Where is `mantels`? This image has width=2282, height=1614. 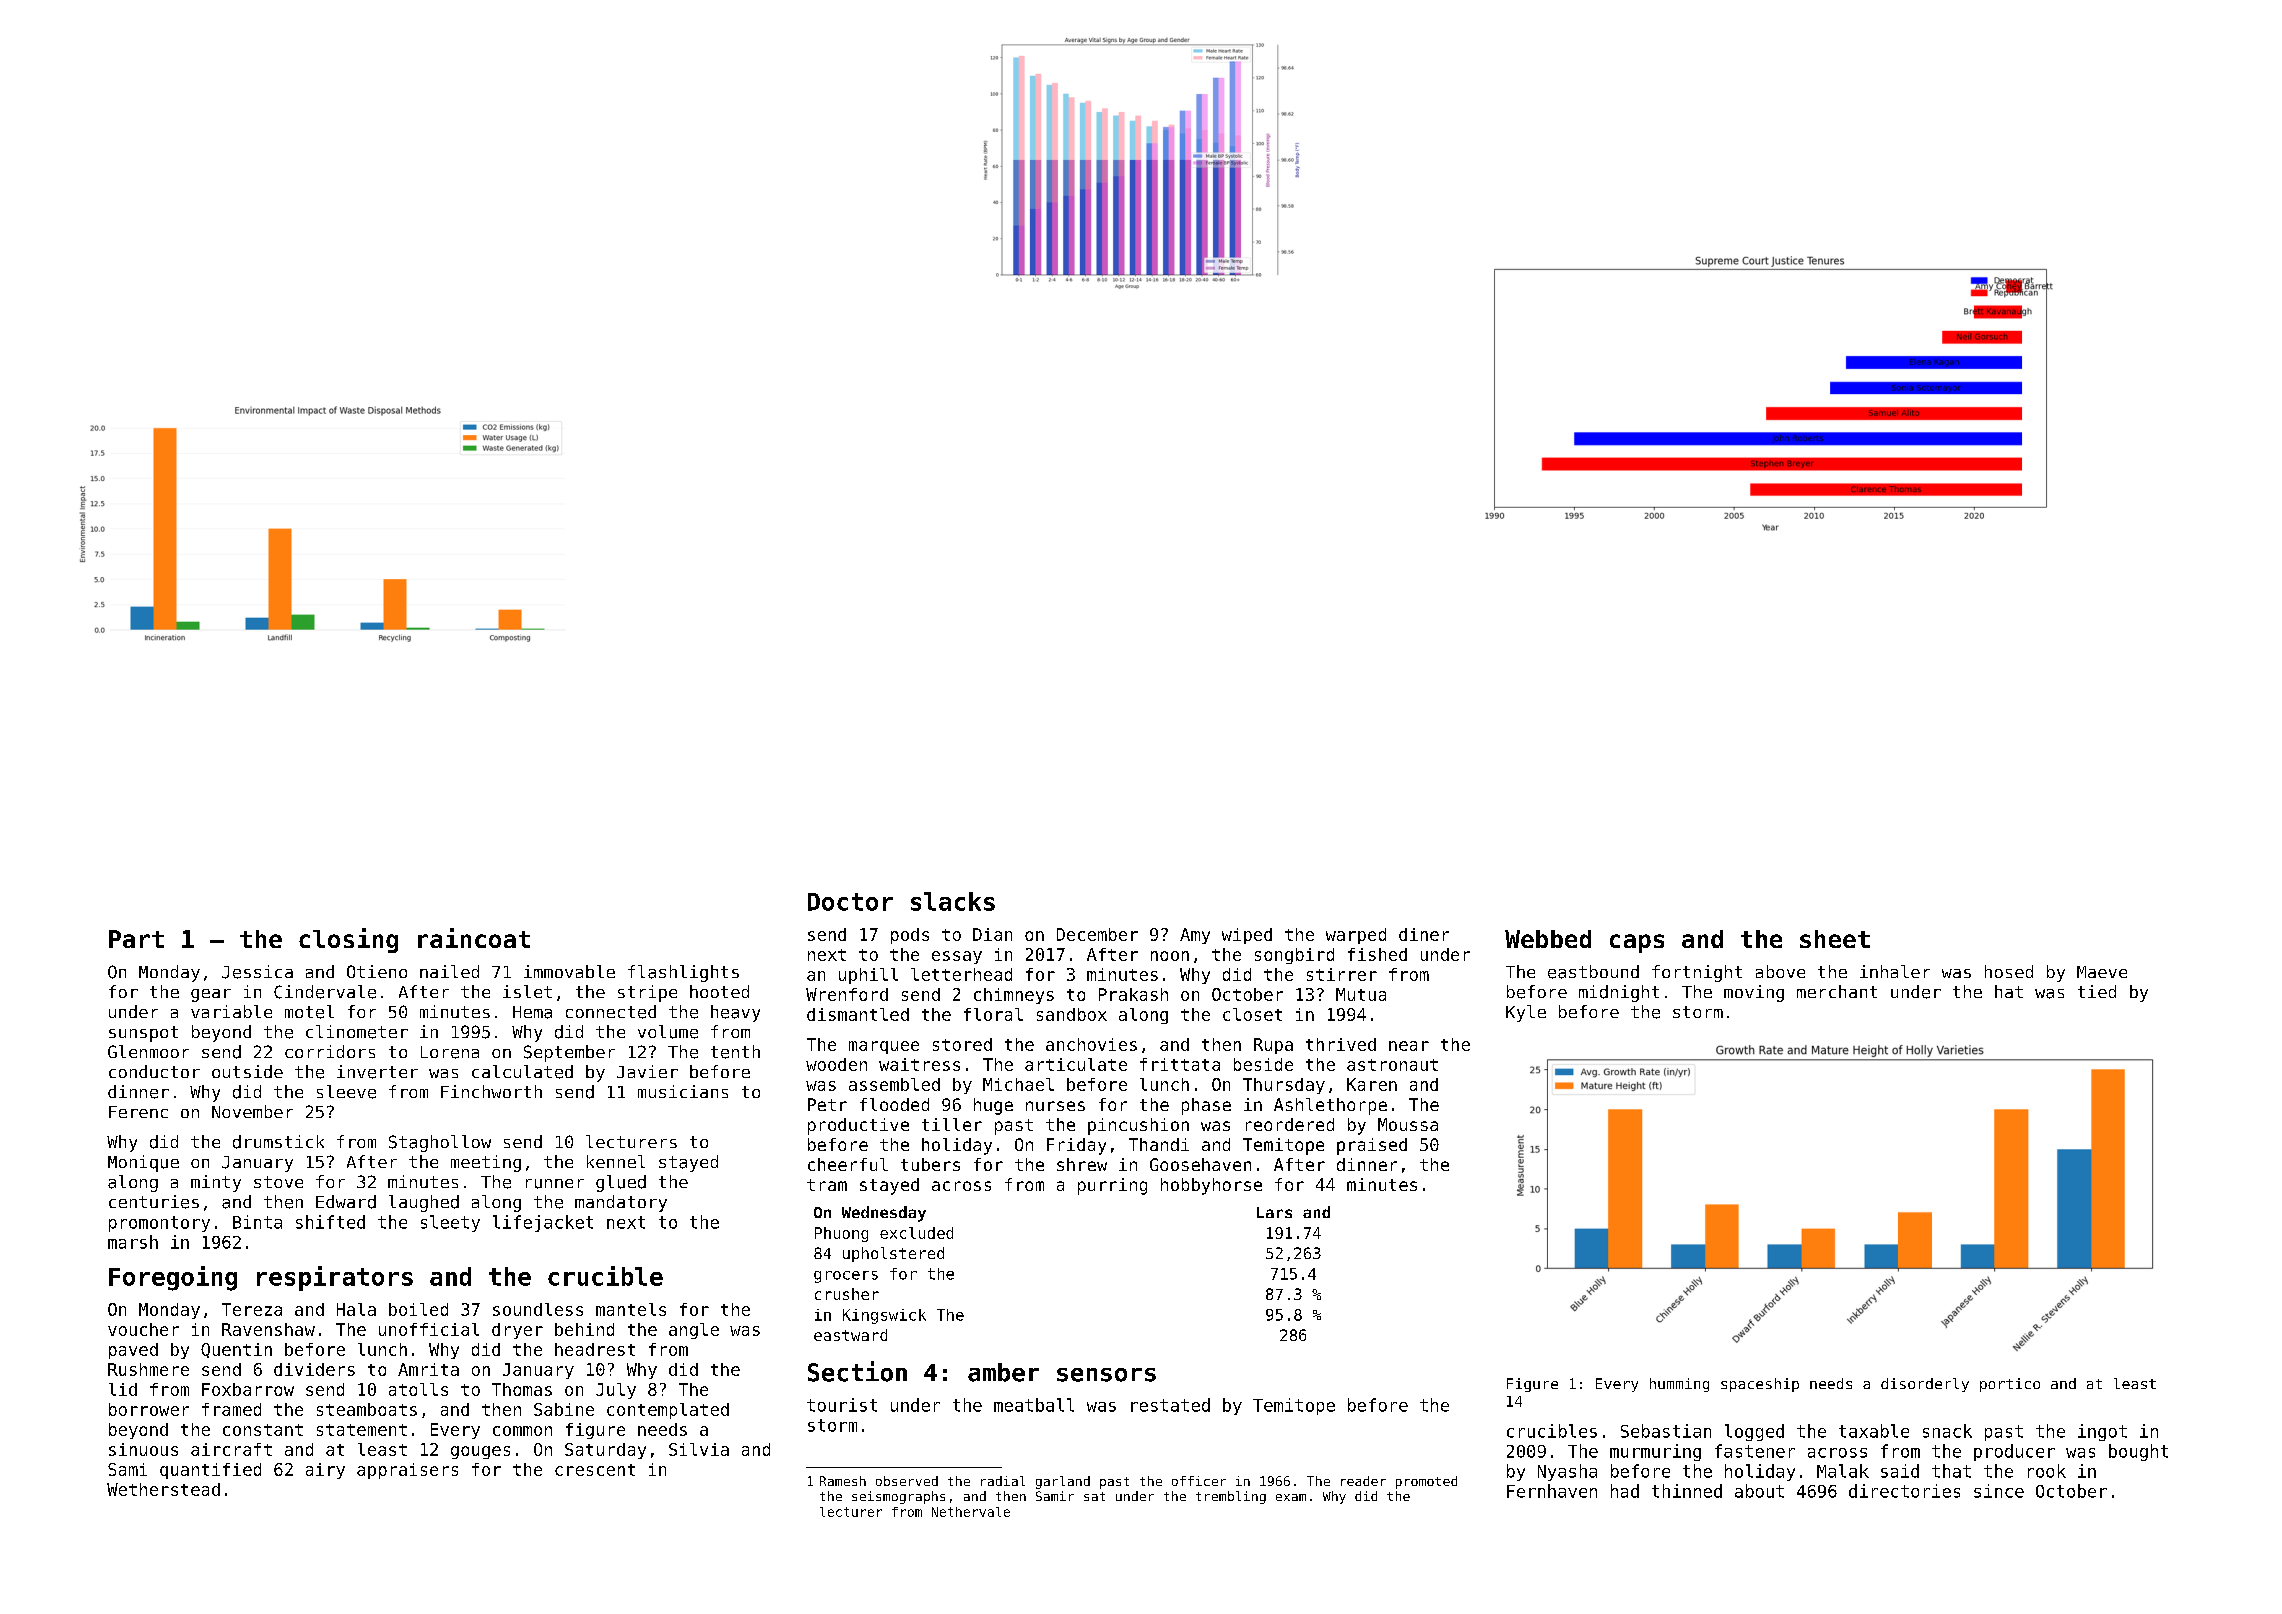 mantels is located at coordinates (631, 1309).
